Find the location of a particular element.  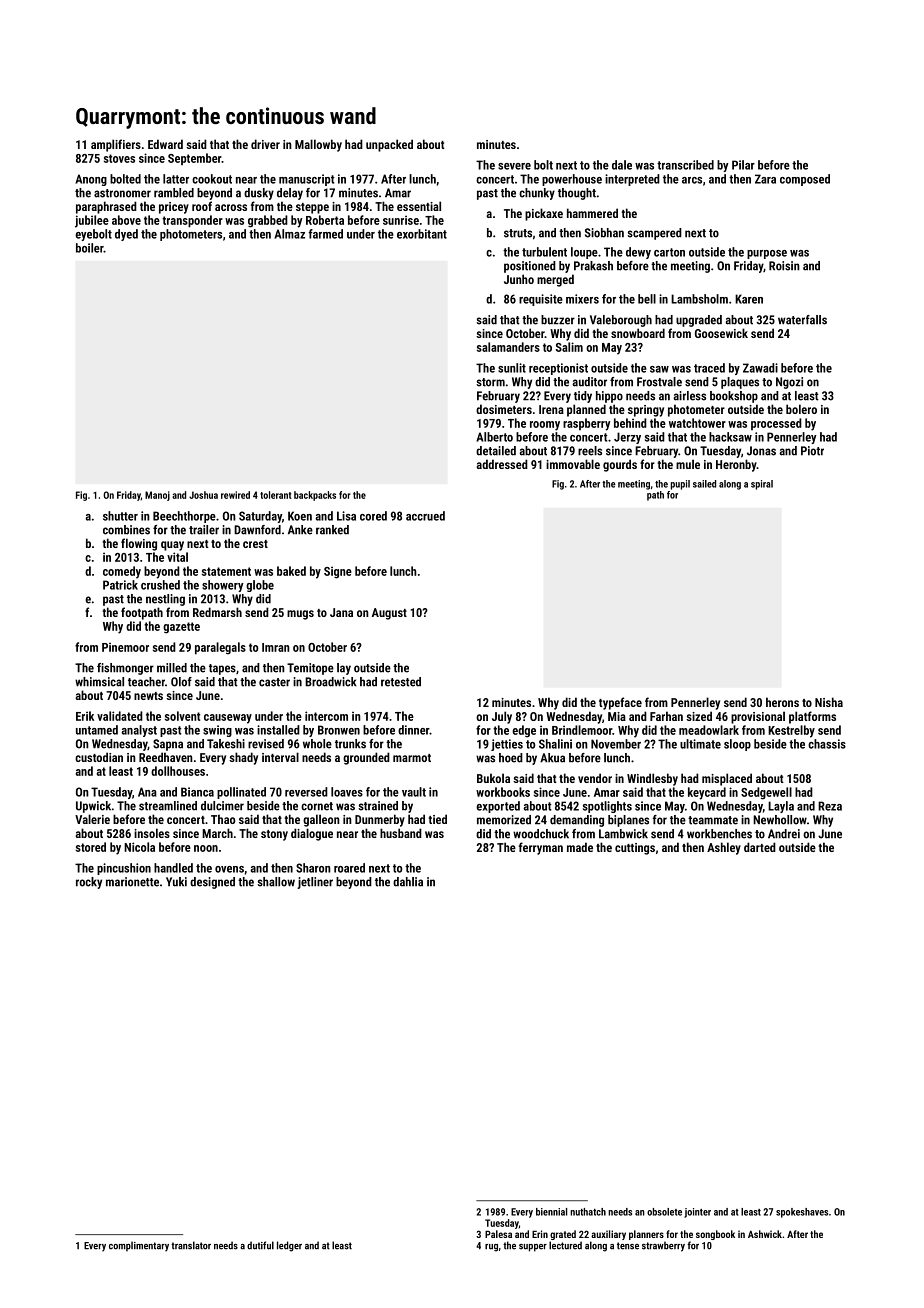

tolerant is located at coordinates (276, 495).
